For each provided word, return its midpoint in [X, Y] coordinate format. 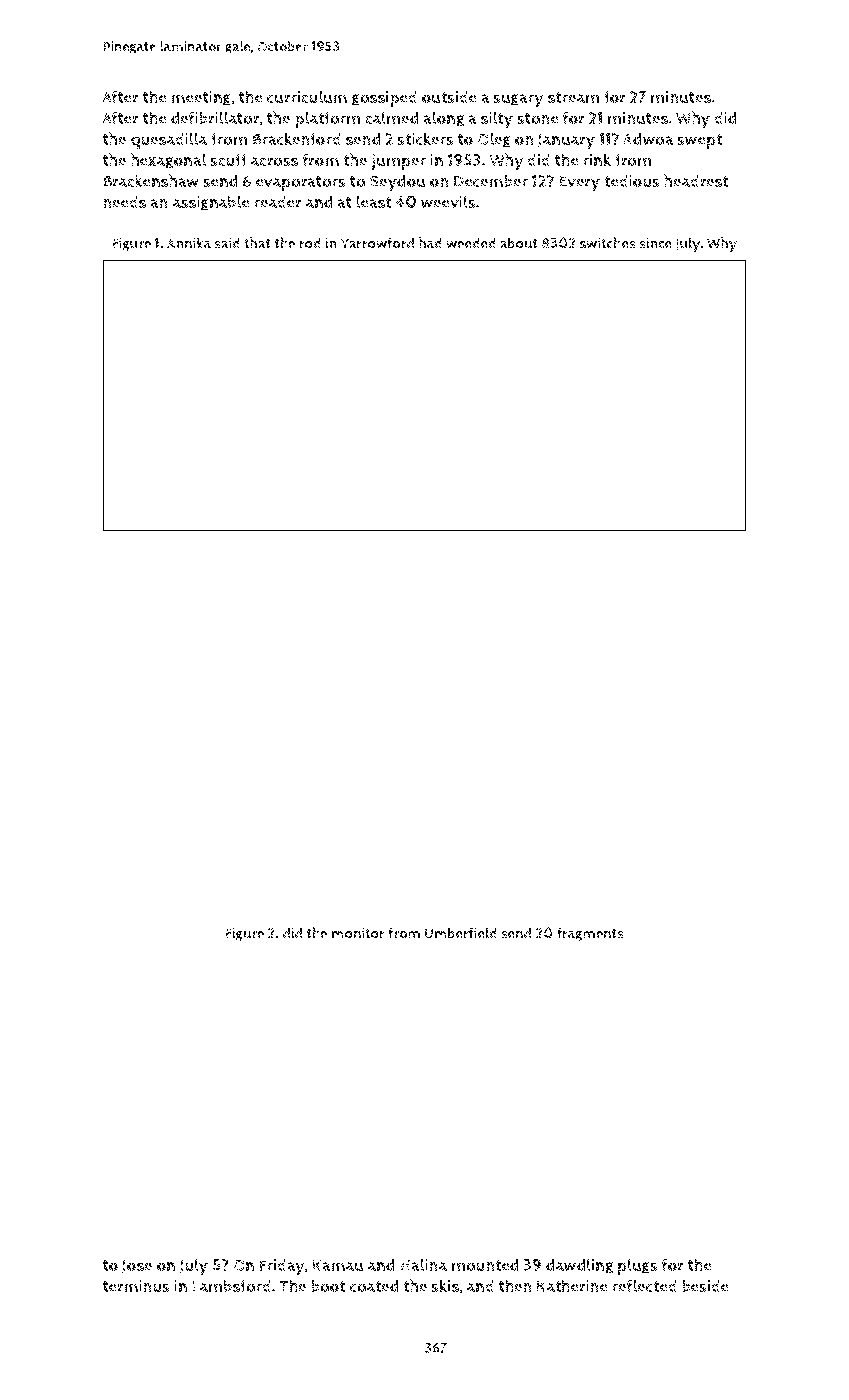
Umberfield [461, 933]
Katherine [572, 1286]
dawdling [579, 1266]
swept [699, 141]
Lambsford [231, 1286]
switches [608, 243]
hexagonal [168, 161]
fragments [590, 934]
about [519, 243]
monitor [358, 933]
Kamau [337, 1265]
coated [374, 1286]
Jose [137, 1266]
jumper [398, 162]
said [227, 243]
